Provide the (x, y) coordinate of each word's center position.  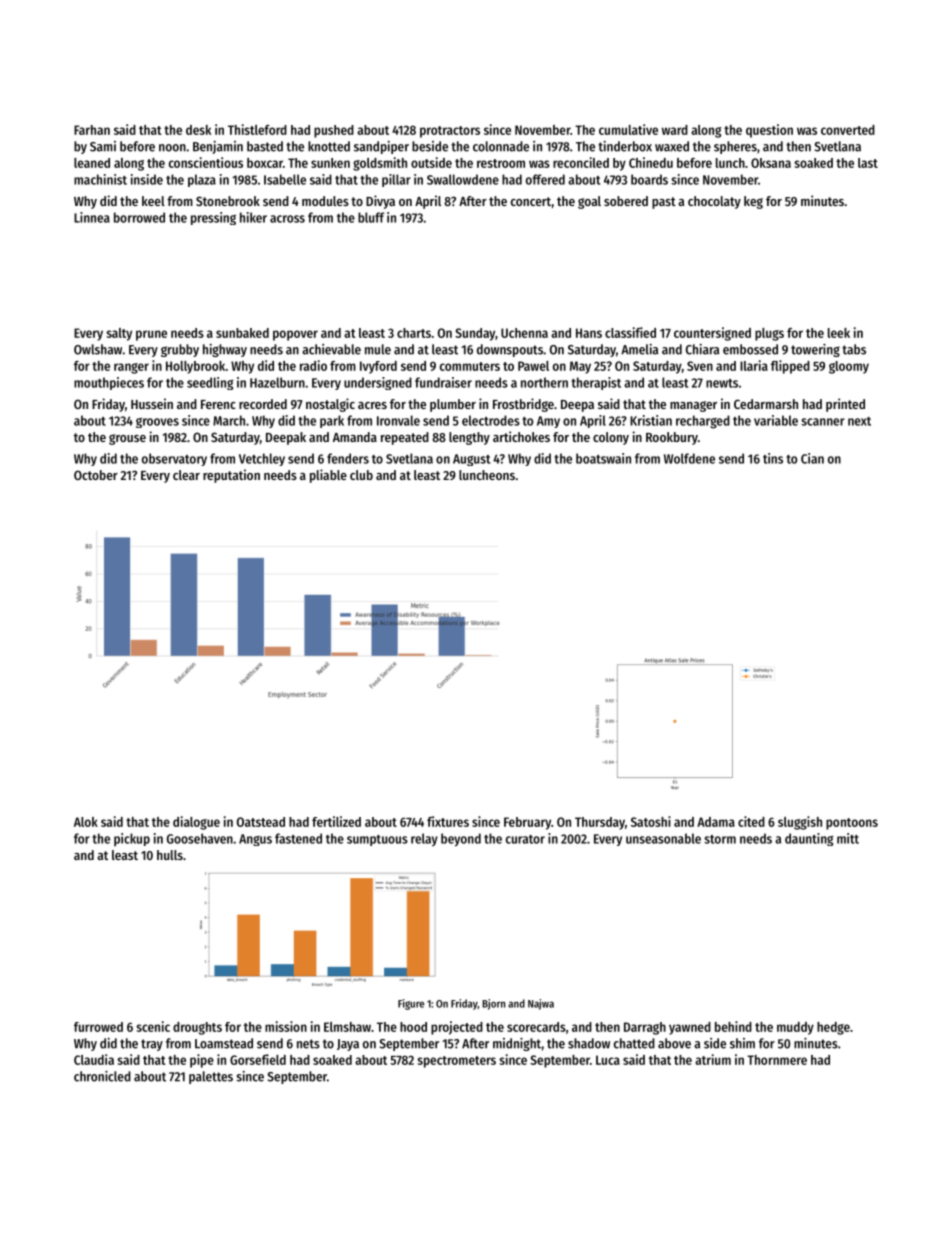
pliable (328, 476)
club (361, 475)
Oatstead (261, 822)
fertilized (336, 821)
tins (773, 458)
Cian (812, 458)
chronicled (102, 1076)
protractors (450, 132)
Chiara (702, 349)
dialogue (196, 823)
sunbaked (242, 333)
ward (675, 130)
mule (378, 349)
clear (186, 475)
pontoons (852, 824)
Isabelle (285, 179)
